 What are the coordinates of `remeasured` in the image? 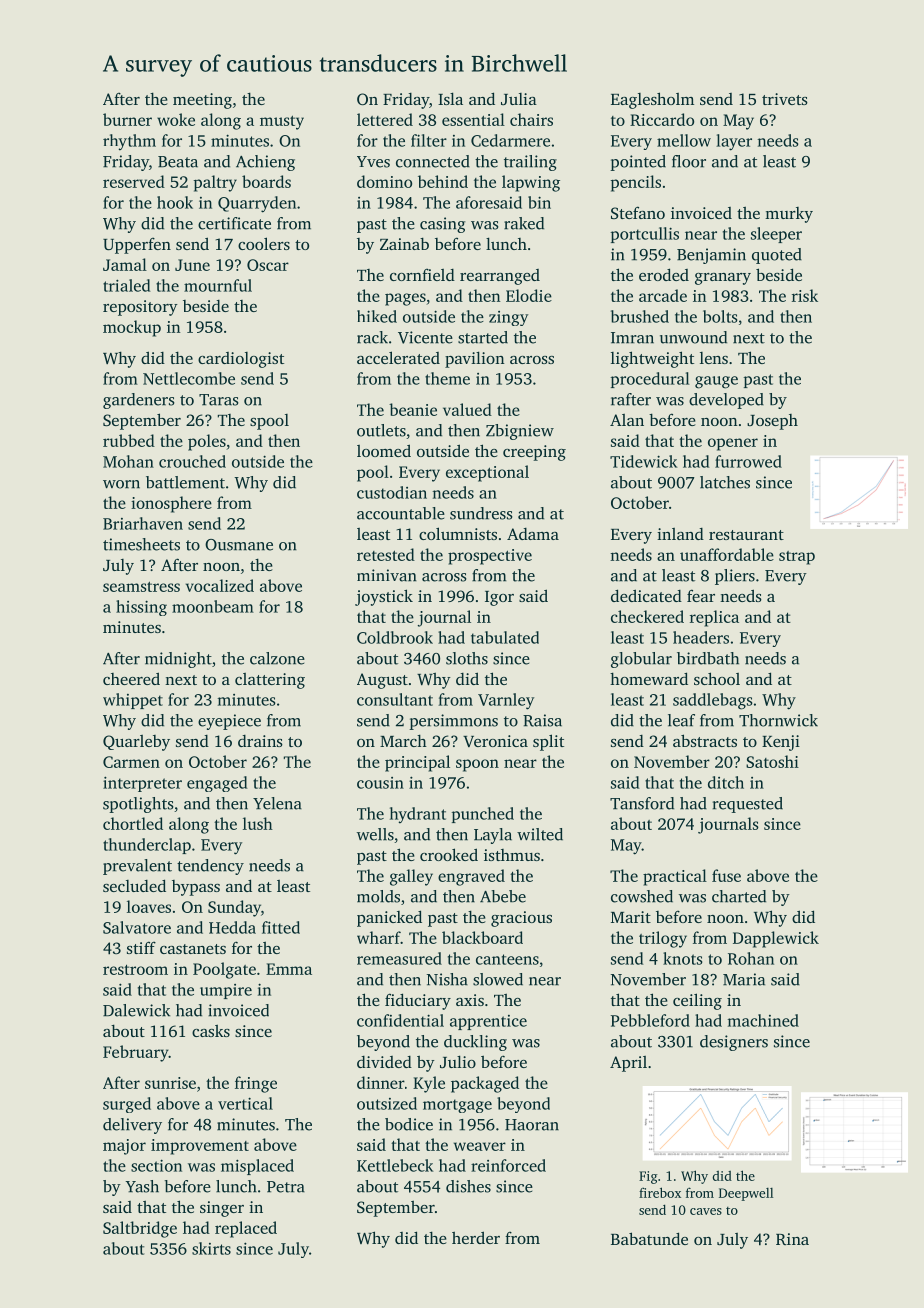 It's located at (399, 958).
